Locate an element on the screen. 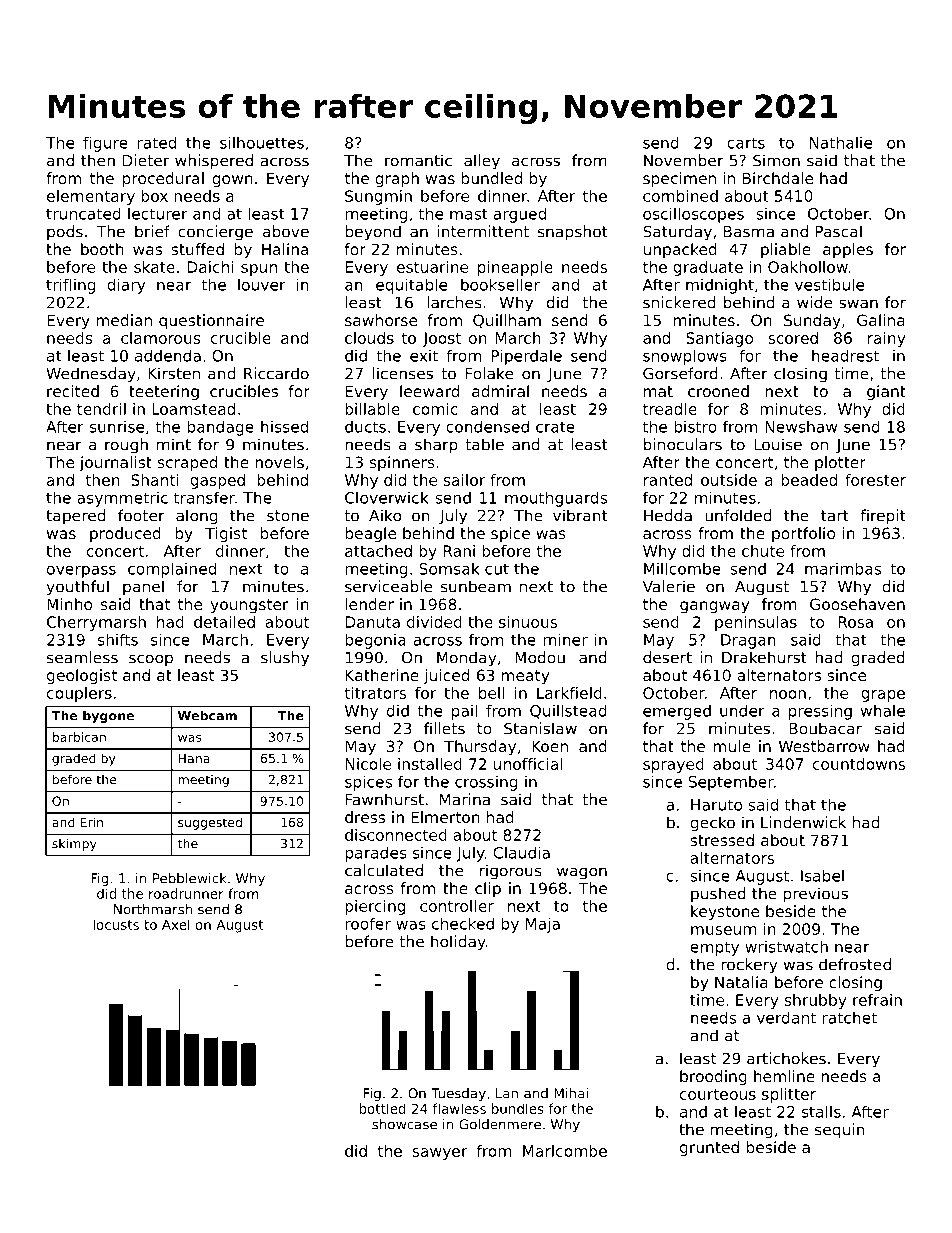 The height and width of the screenshot is (1233, 952). under is located at coordinates (742, 710).
